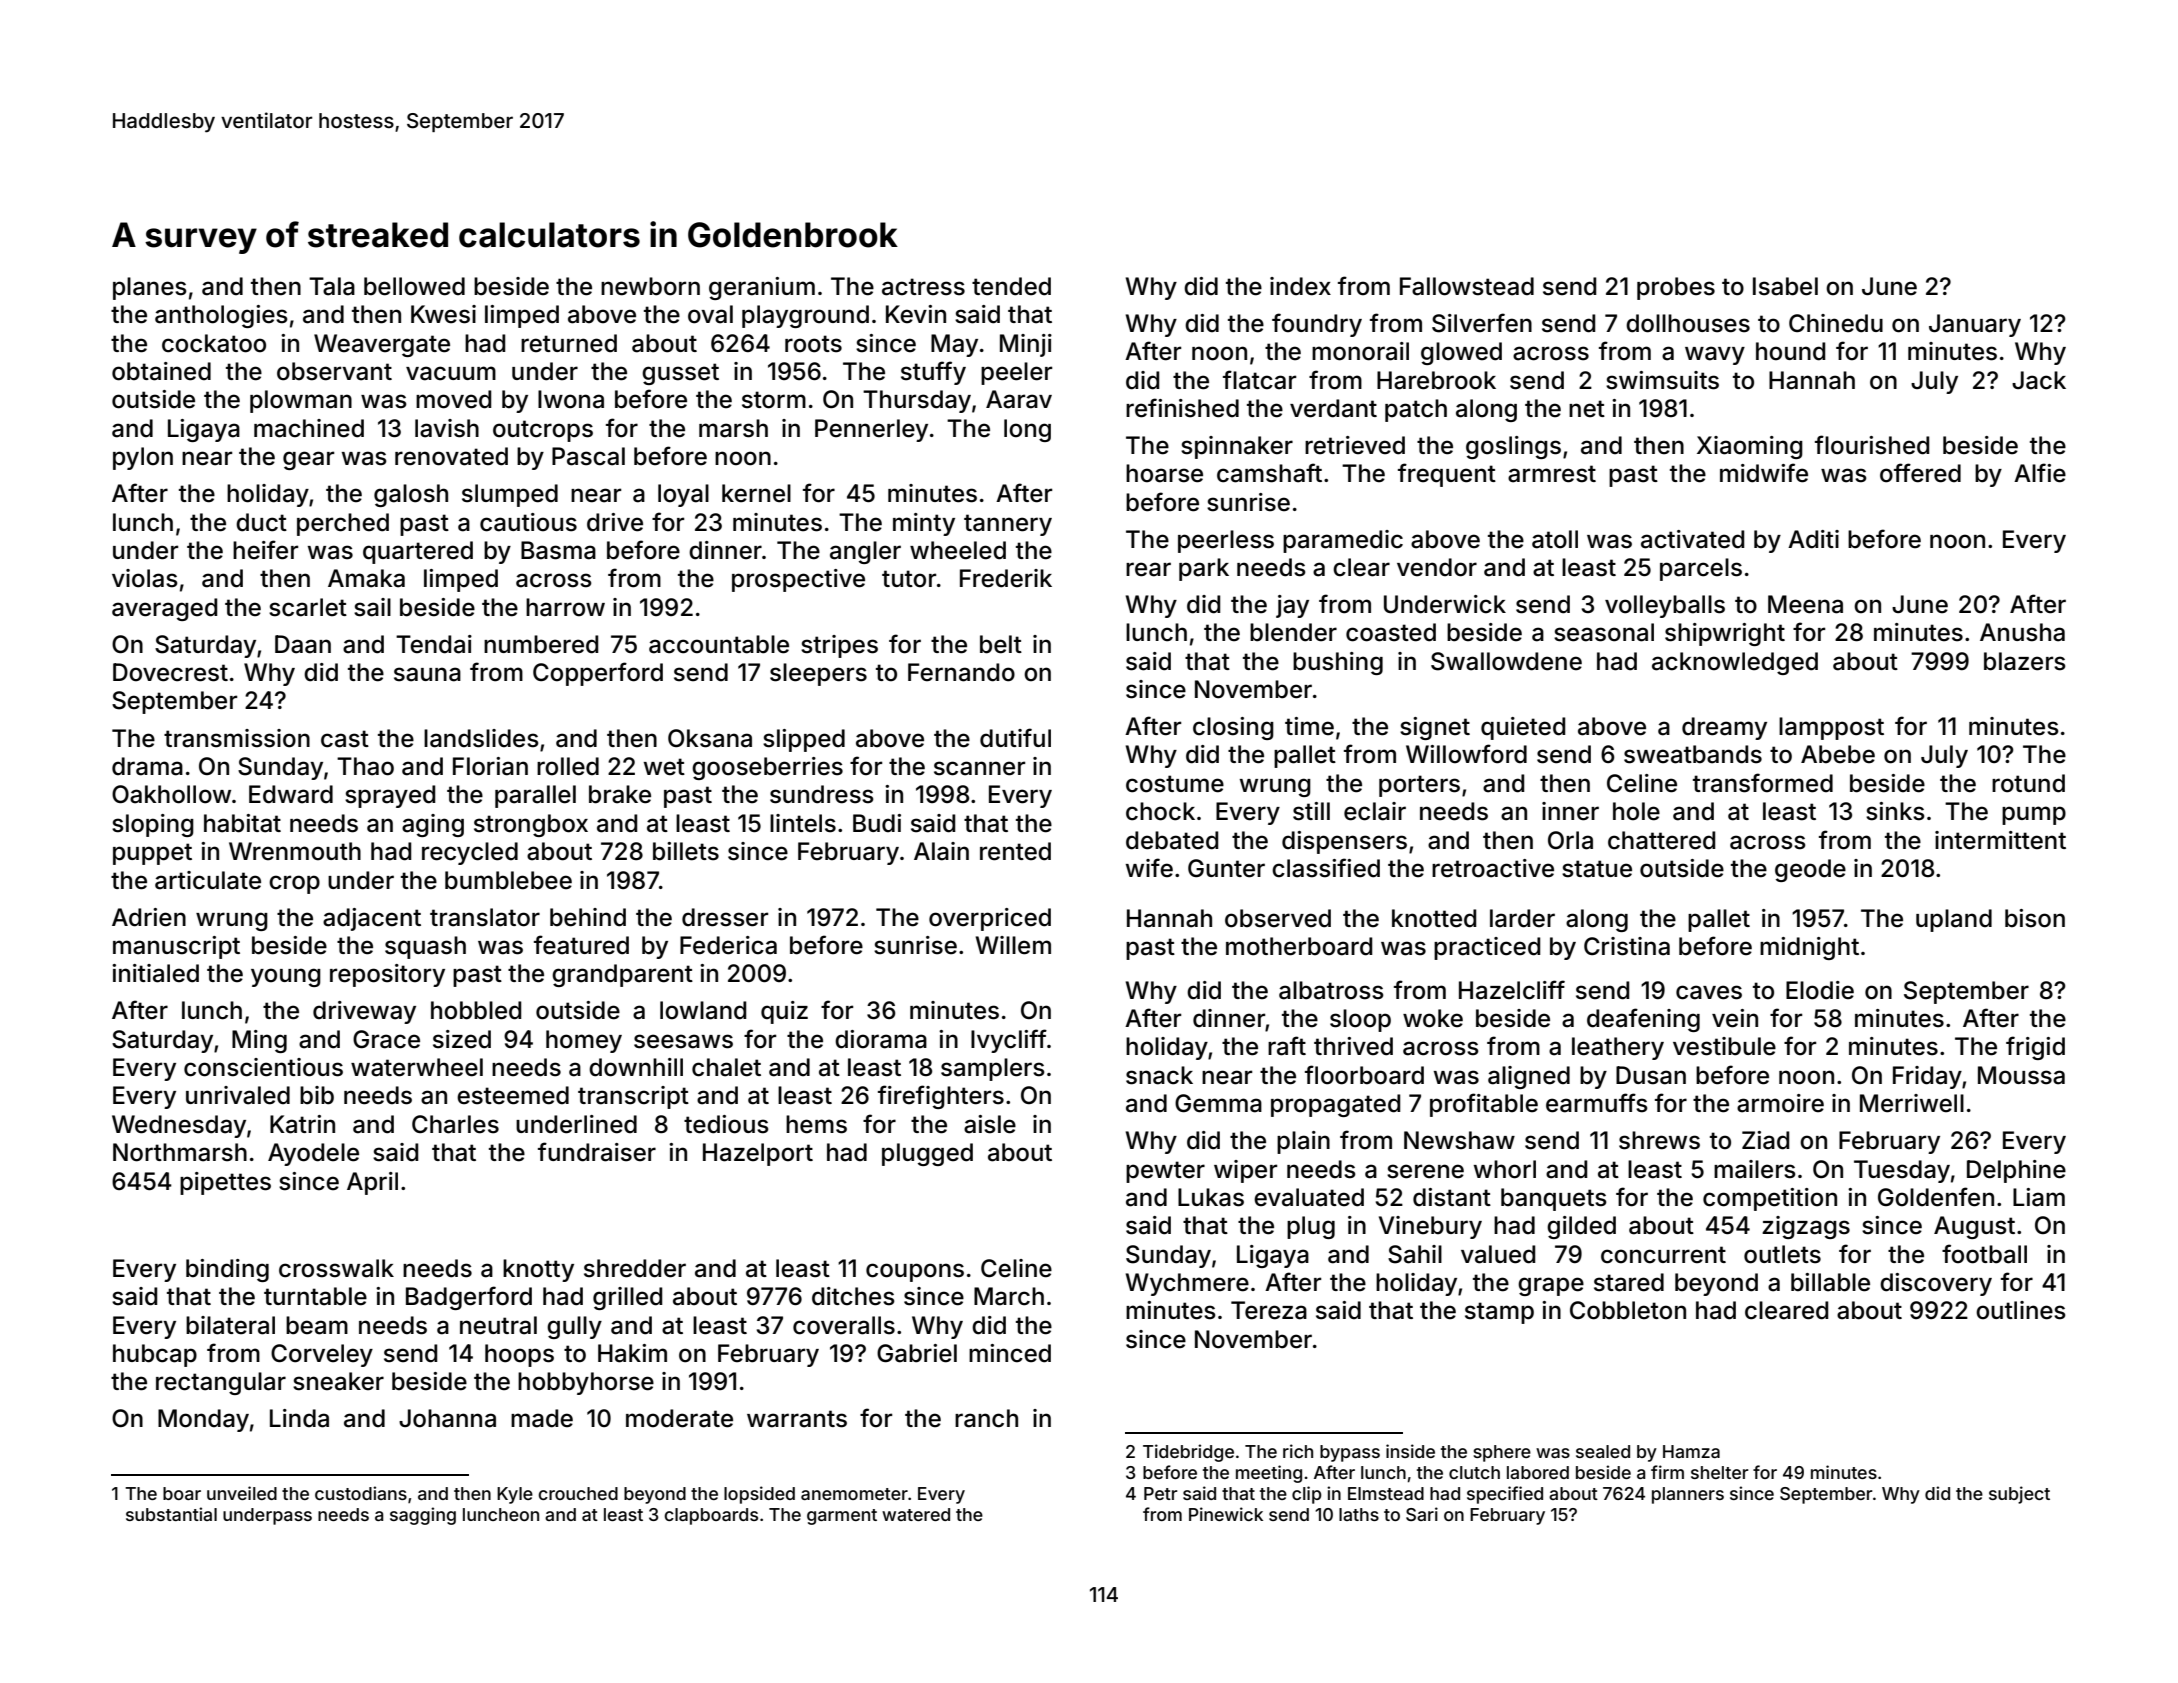  Describe the element at coordinates (1662, 380) in the screenshot. I see `swimsuits` at that location.
